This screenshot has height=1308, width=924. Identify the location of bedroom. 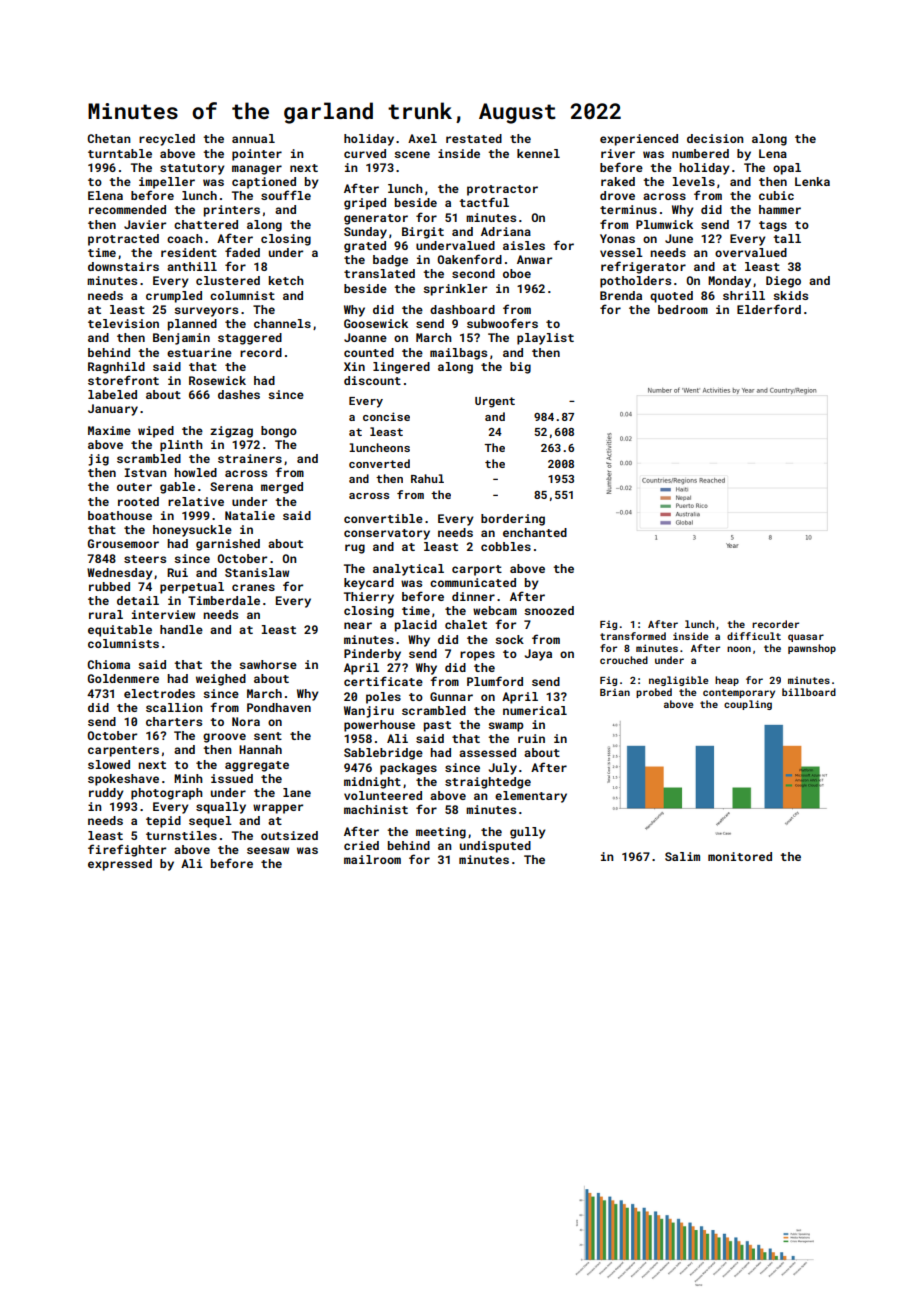
(683, 309).
